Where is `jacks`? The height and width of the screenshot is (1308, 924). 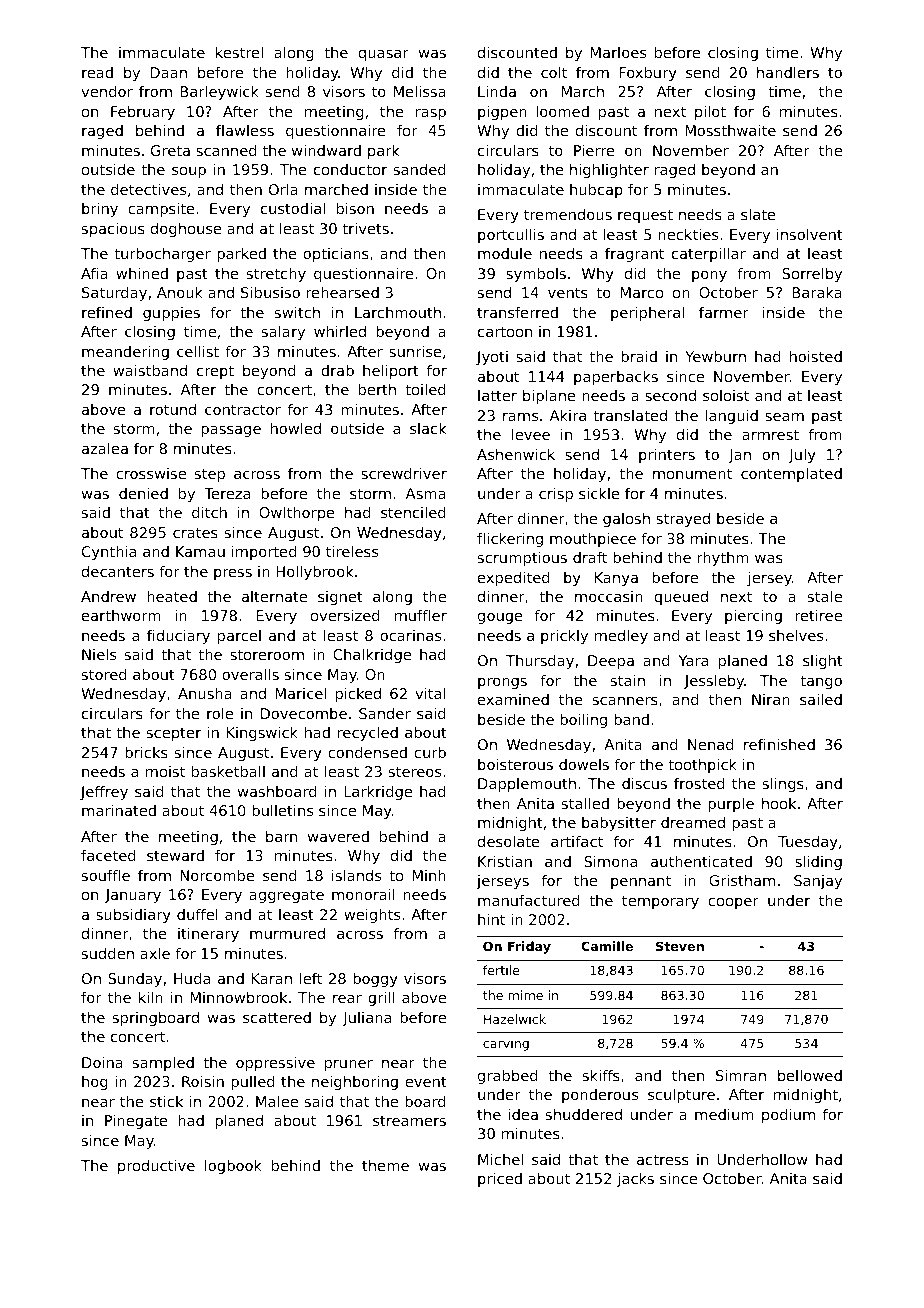 jacks is located at coordinates (635, 1180).
